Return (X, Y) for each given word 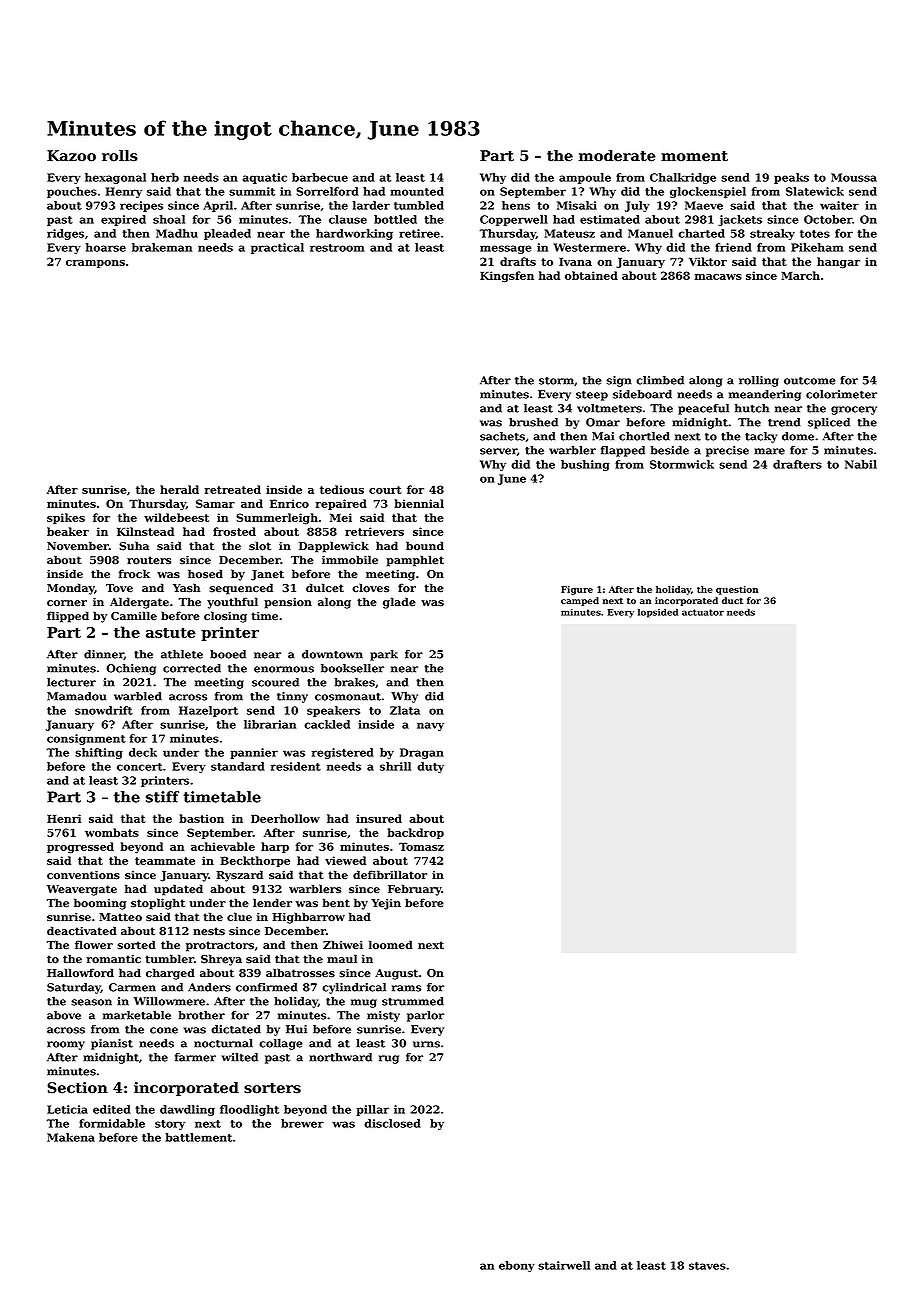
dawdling (187, 1110)
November (78, 545)
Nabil (861, 464)
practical (277, 248)
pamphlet (415, 561)
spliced (829, 423)
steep (592, 396)
